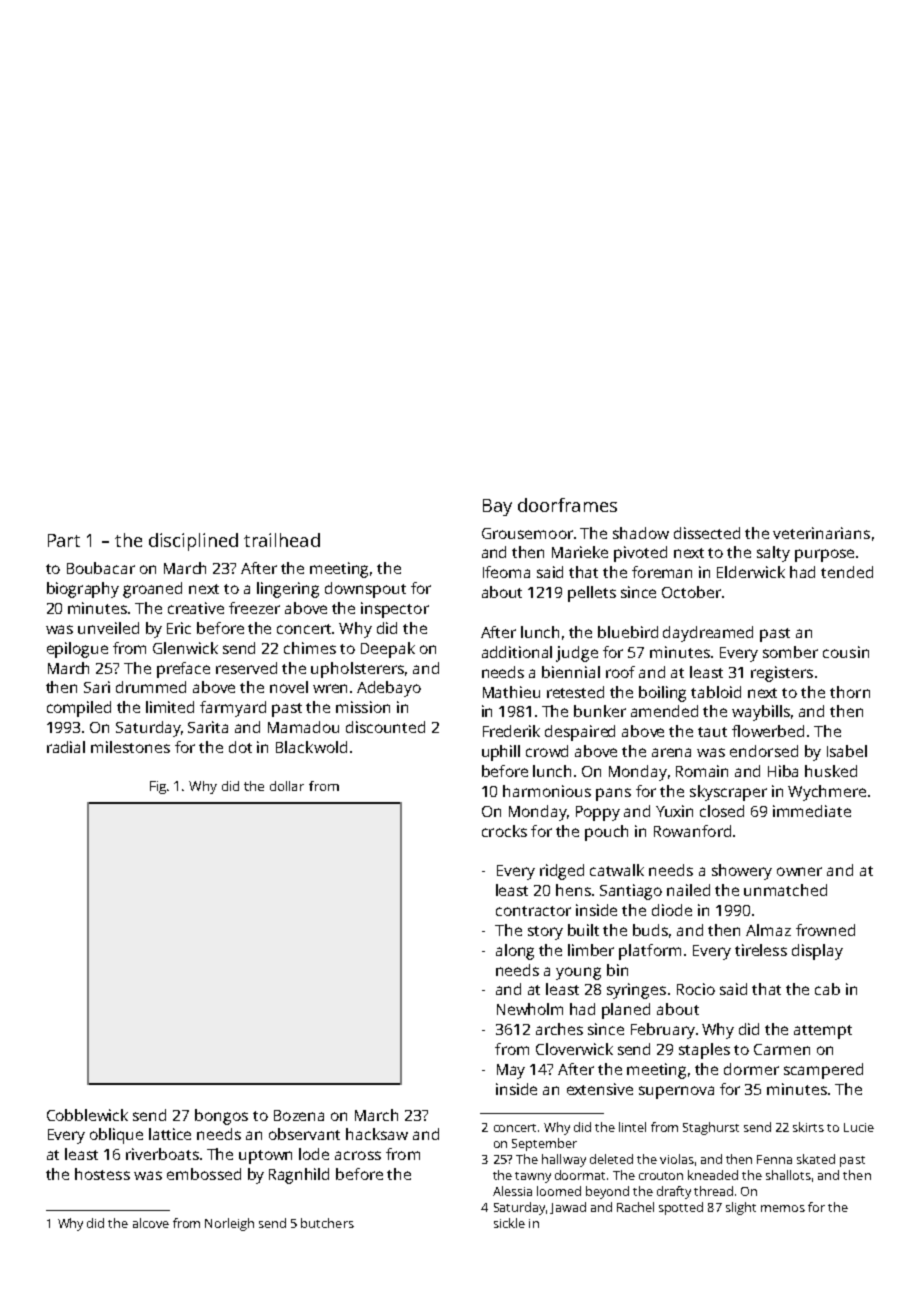  I want to click on alcove, so click(151, 1223).
